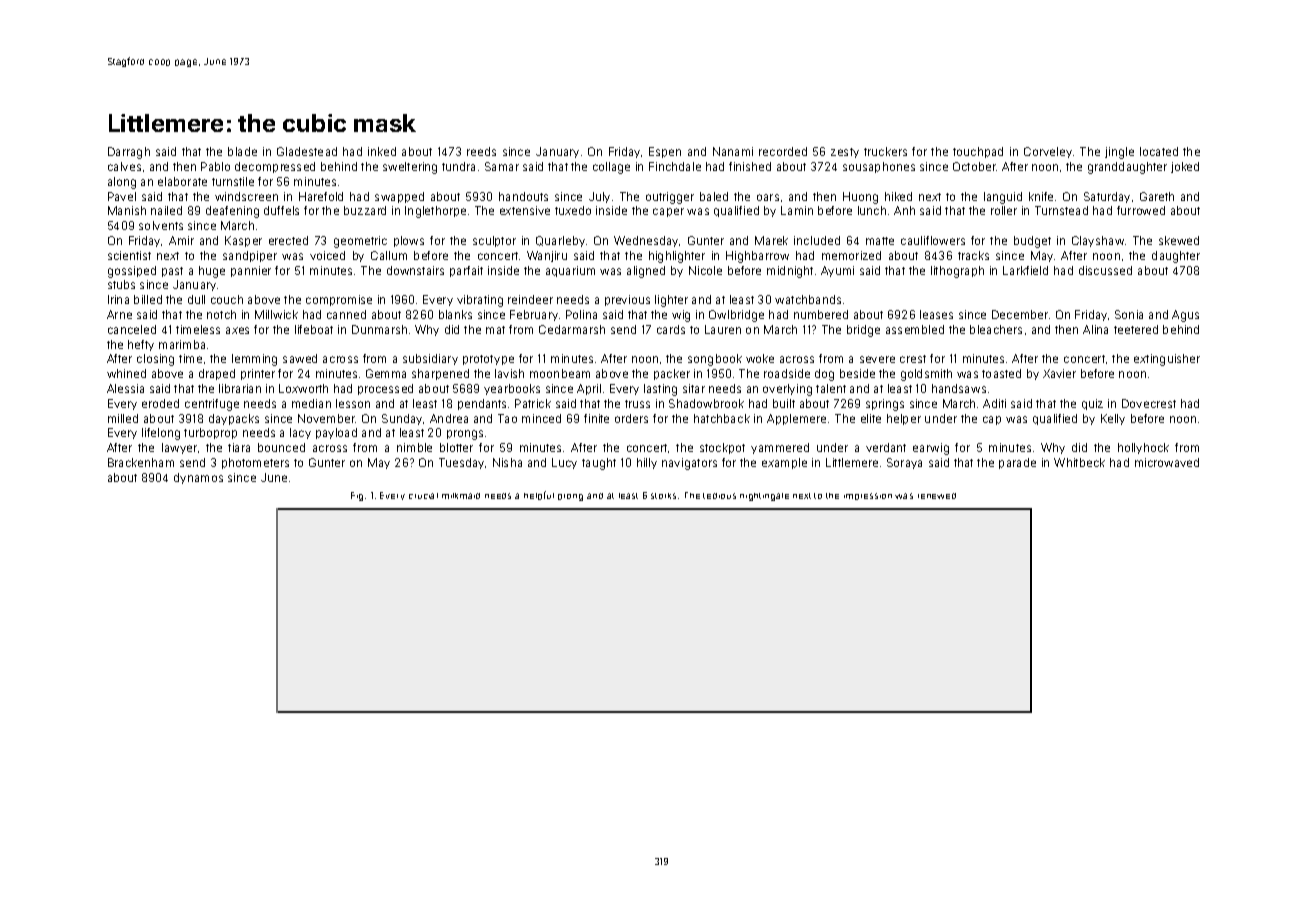 This image has height=924, width=1308. What do you see at coordinates (570, 271) in the image?
I see `aquarium` at bounding box center [570, 271].
